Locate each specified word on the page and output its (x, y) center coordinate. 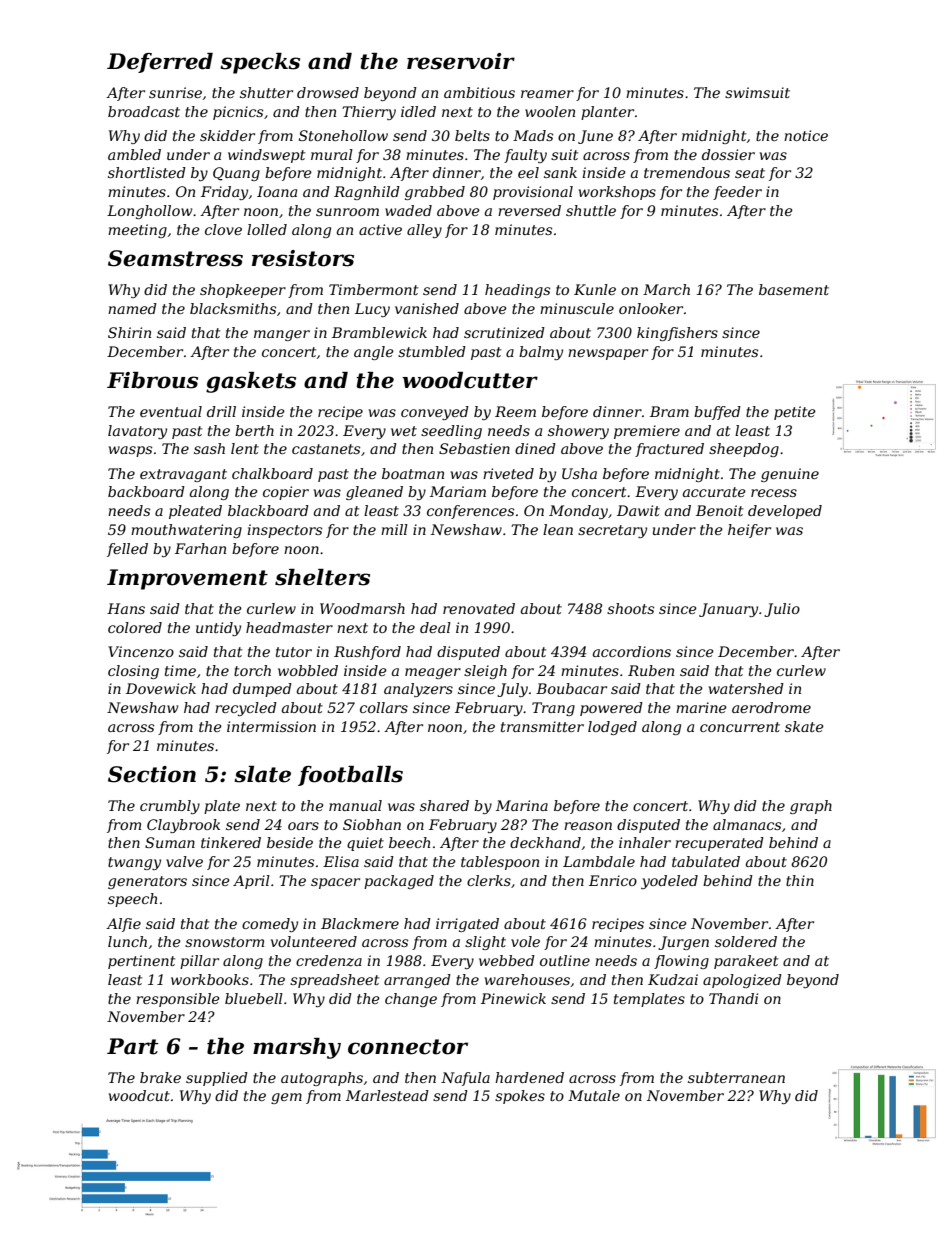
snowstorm (224, 942)
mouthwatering (186, 531)
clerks (489, 880)
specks (260, 63)
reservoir (461, 61)
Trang (553, 709)
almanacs (747, 824)
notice (806, 135)
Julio (782, 610)
